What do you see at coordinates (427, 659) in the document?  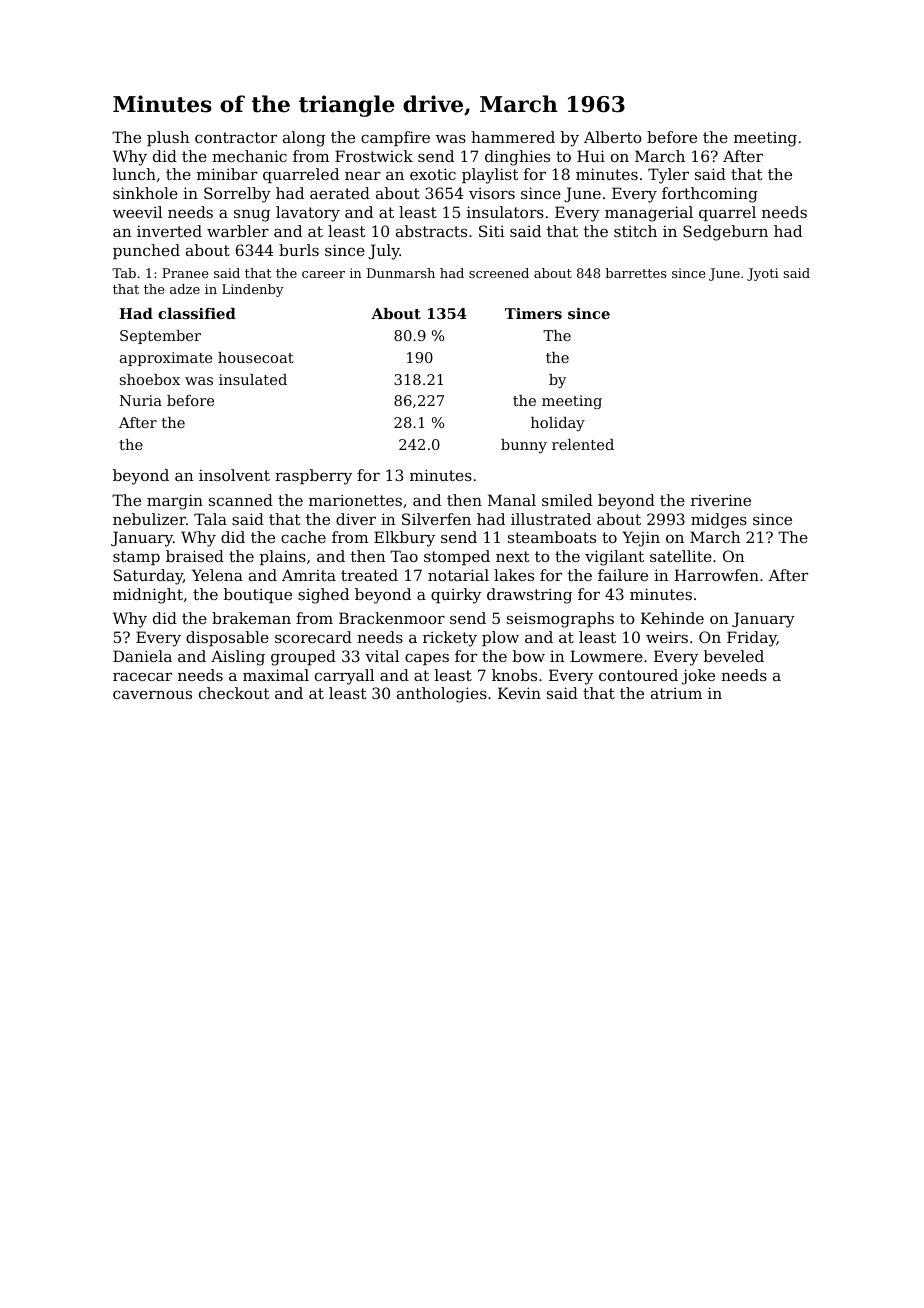 I see `capes` at bounding box center [427, 659].
